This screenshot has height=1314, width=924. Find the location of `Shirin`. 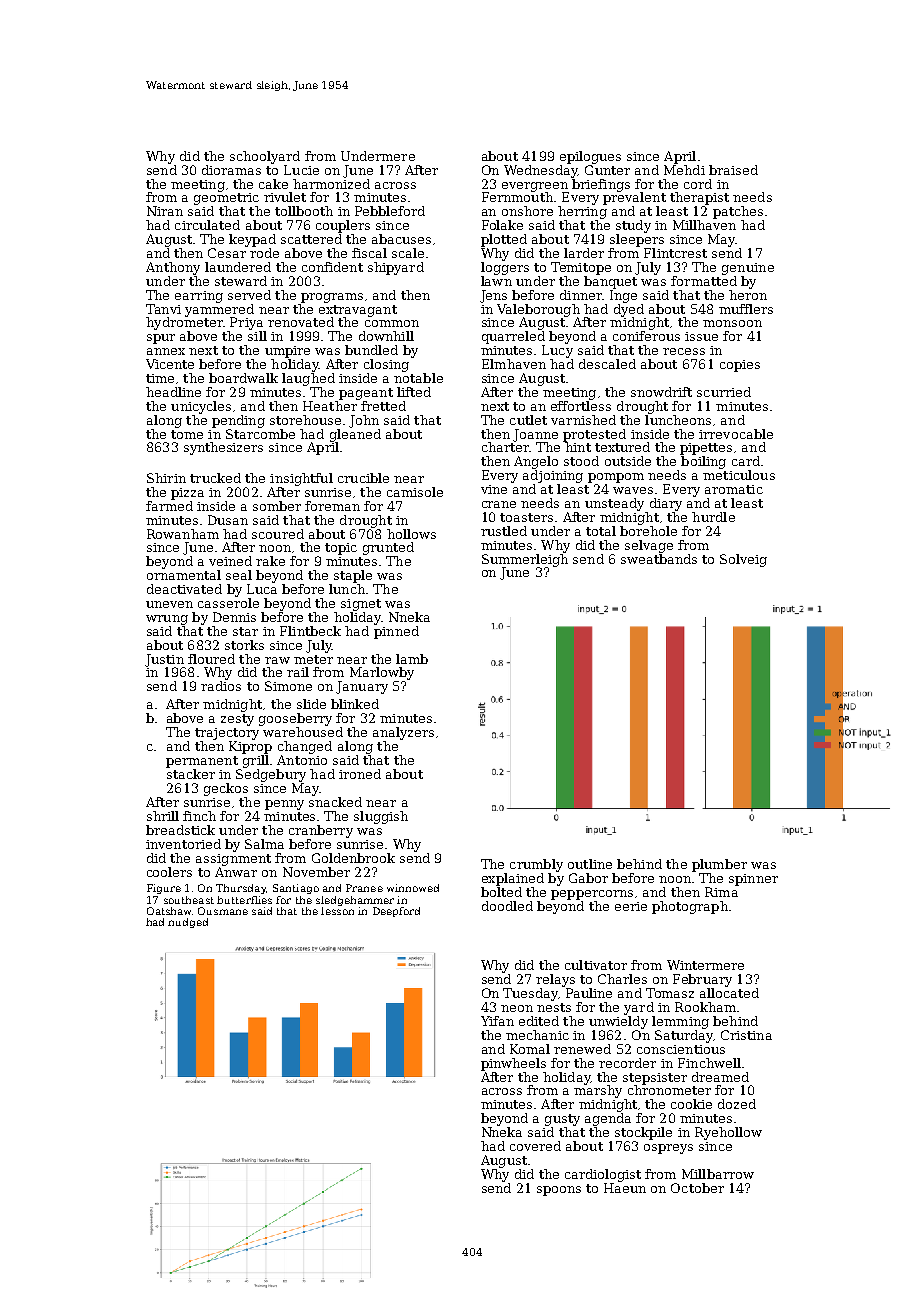

Shirin is located at coordinates (166, 478).
